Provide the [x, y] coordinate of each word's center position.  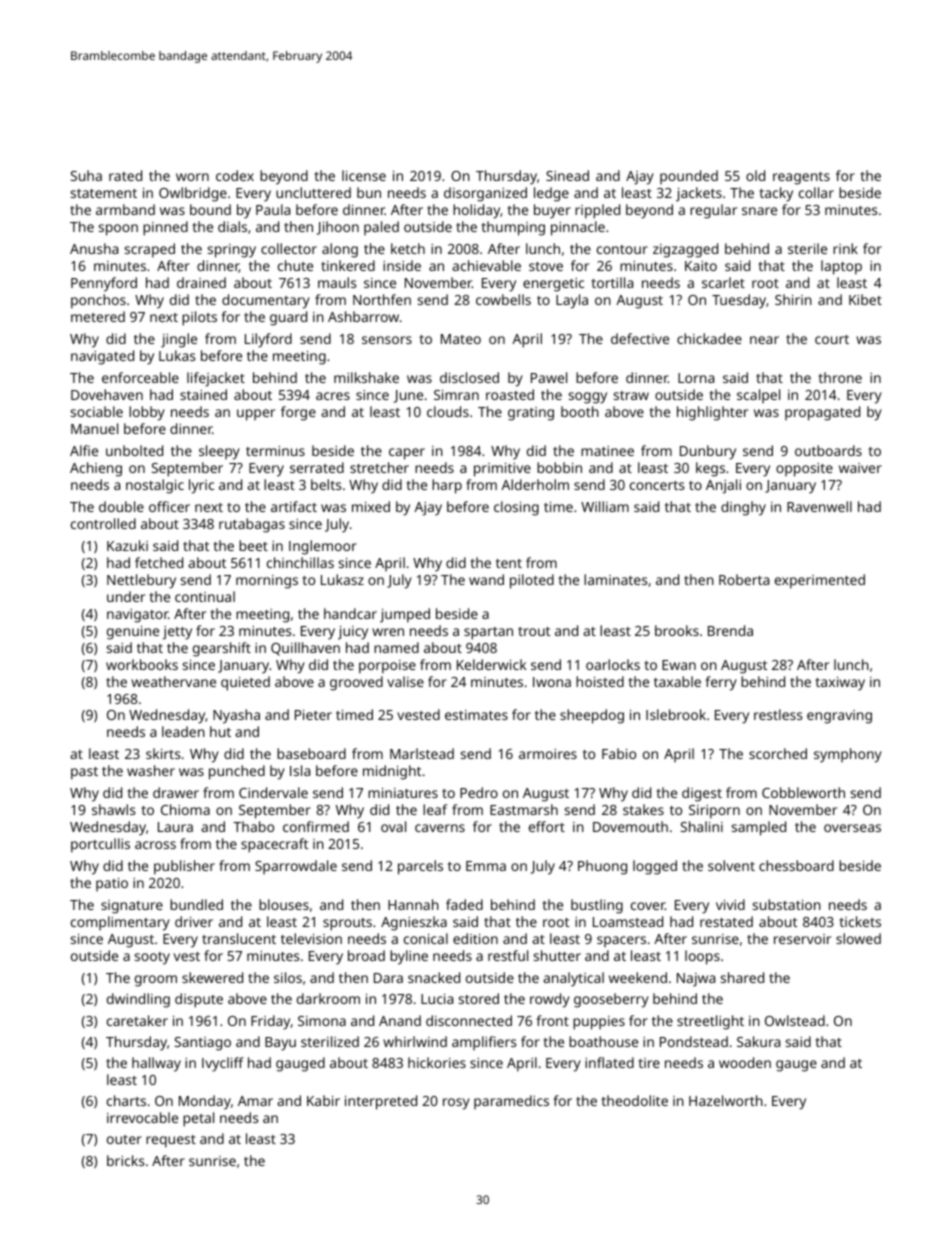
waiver [860, 468]
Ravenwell [819, 506]
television [311, 938]
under [126, 596]
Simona [322, 1021]
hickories [437, 1062]
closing [516, 508]
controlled [103, 523]
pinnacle [578, 228]
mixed [371, 506]
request [171, 1141]
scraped [150, 250]
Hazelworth [726, 1100]
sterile [807, 248]
